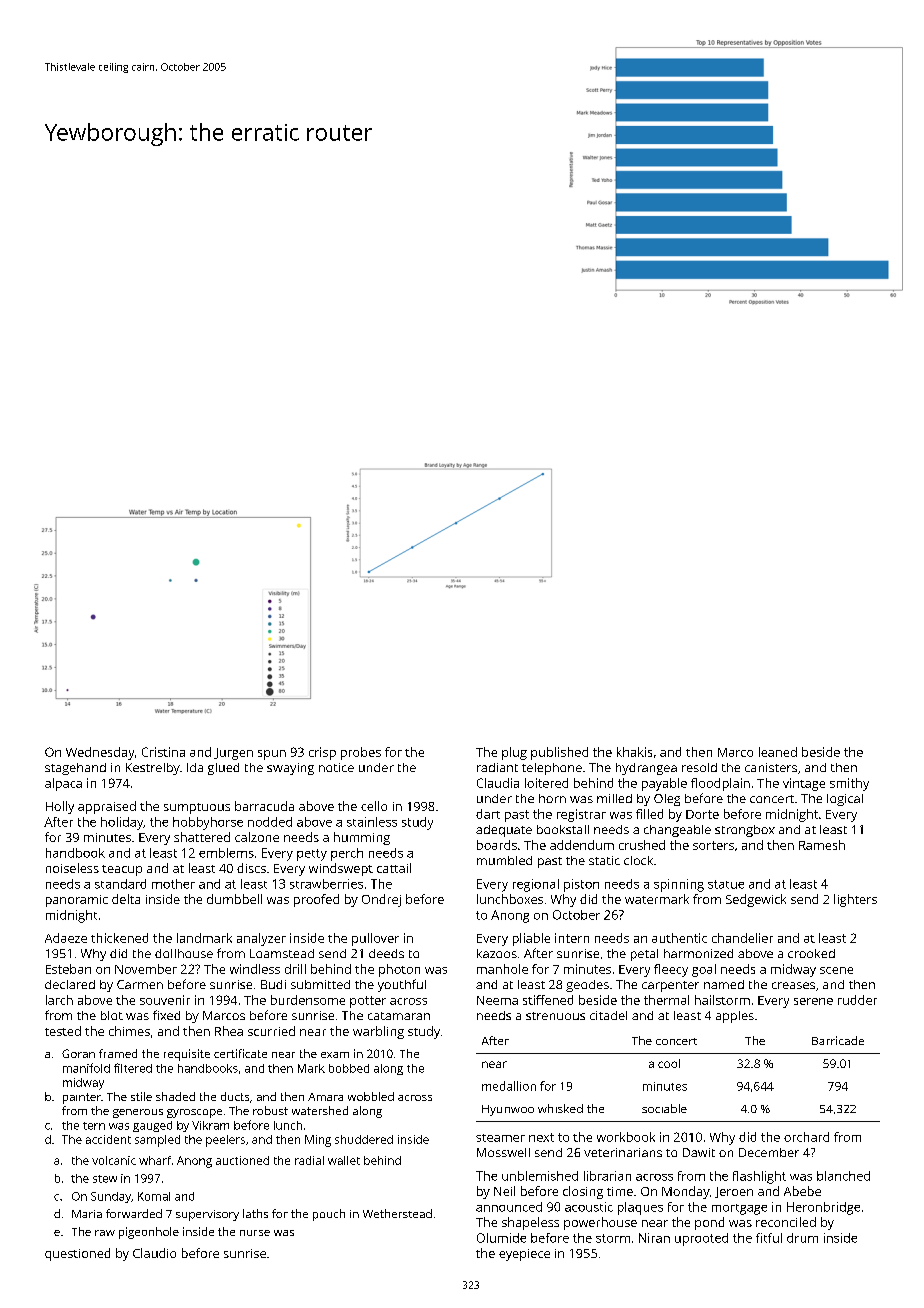 This document has width=924, height=1308. Describe the element at coordinates (163, 752) in the document. I see `Cristina` at that location.
